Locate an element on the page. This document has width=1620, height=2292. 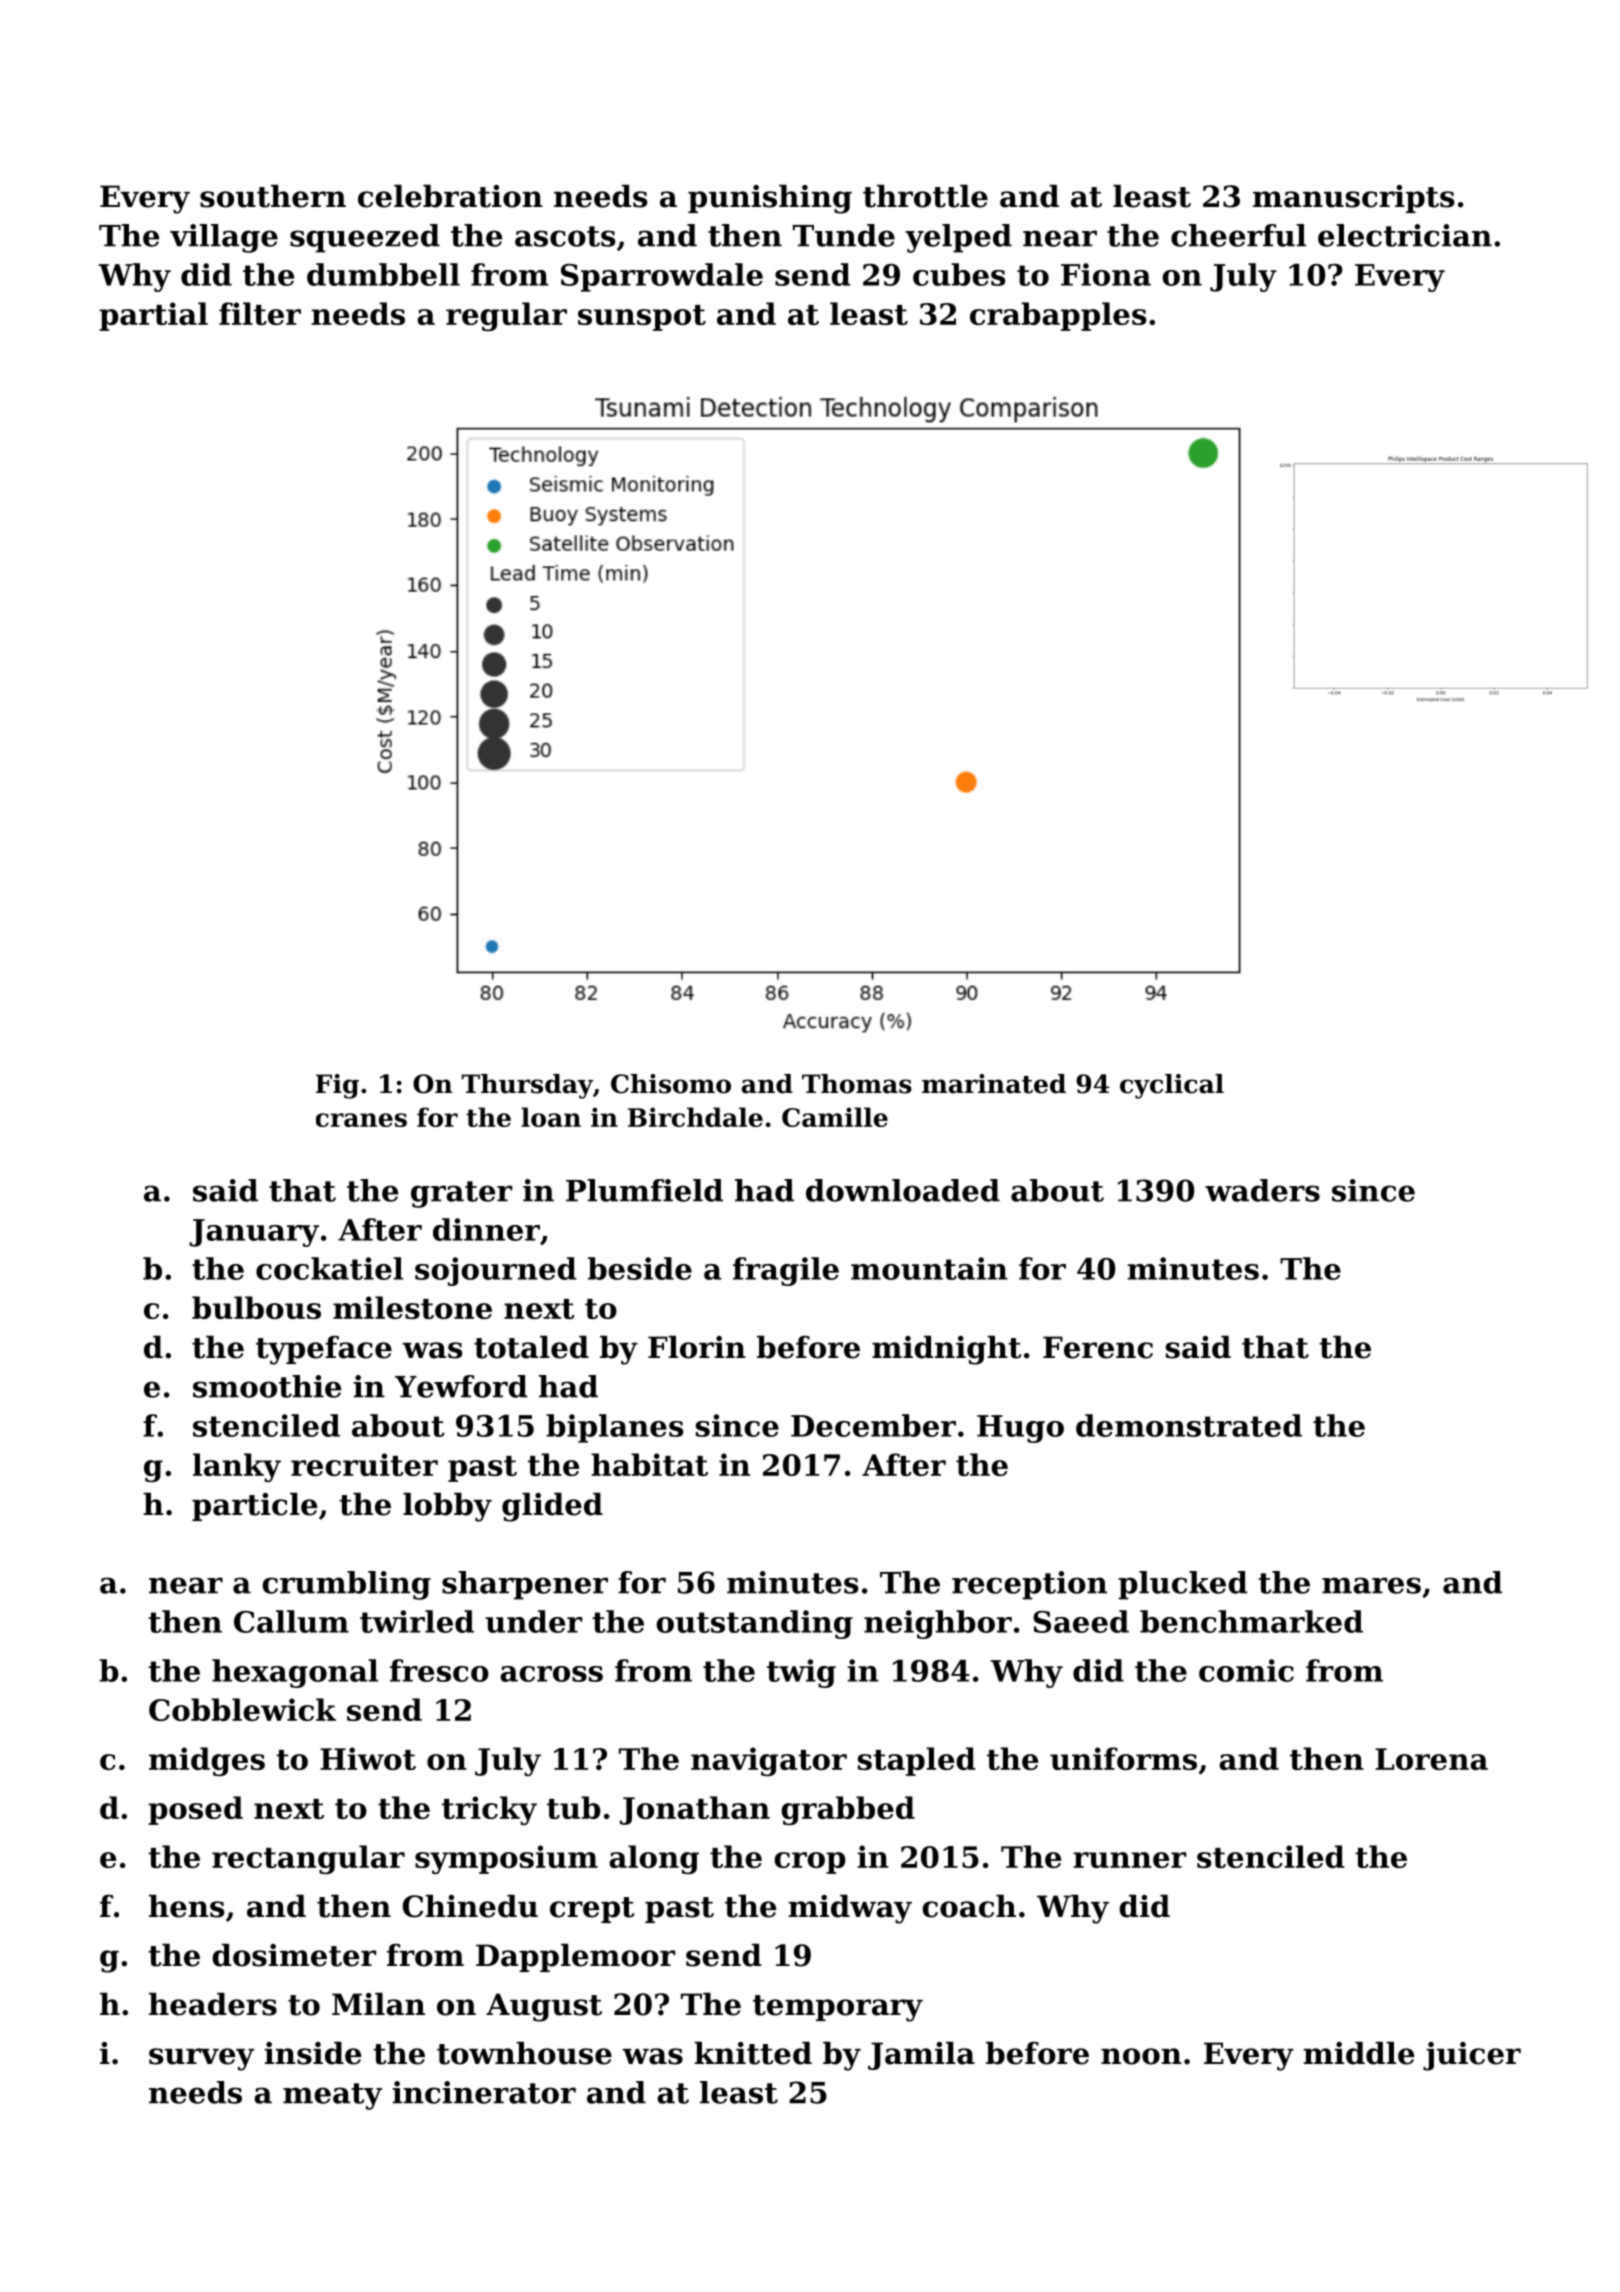
southern is located at coordinates (273, 196).
